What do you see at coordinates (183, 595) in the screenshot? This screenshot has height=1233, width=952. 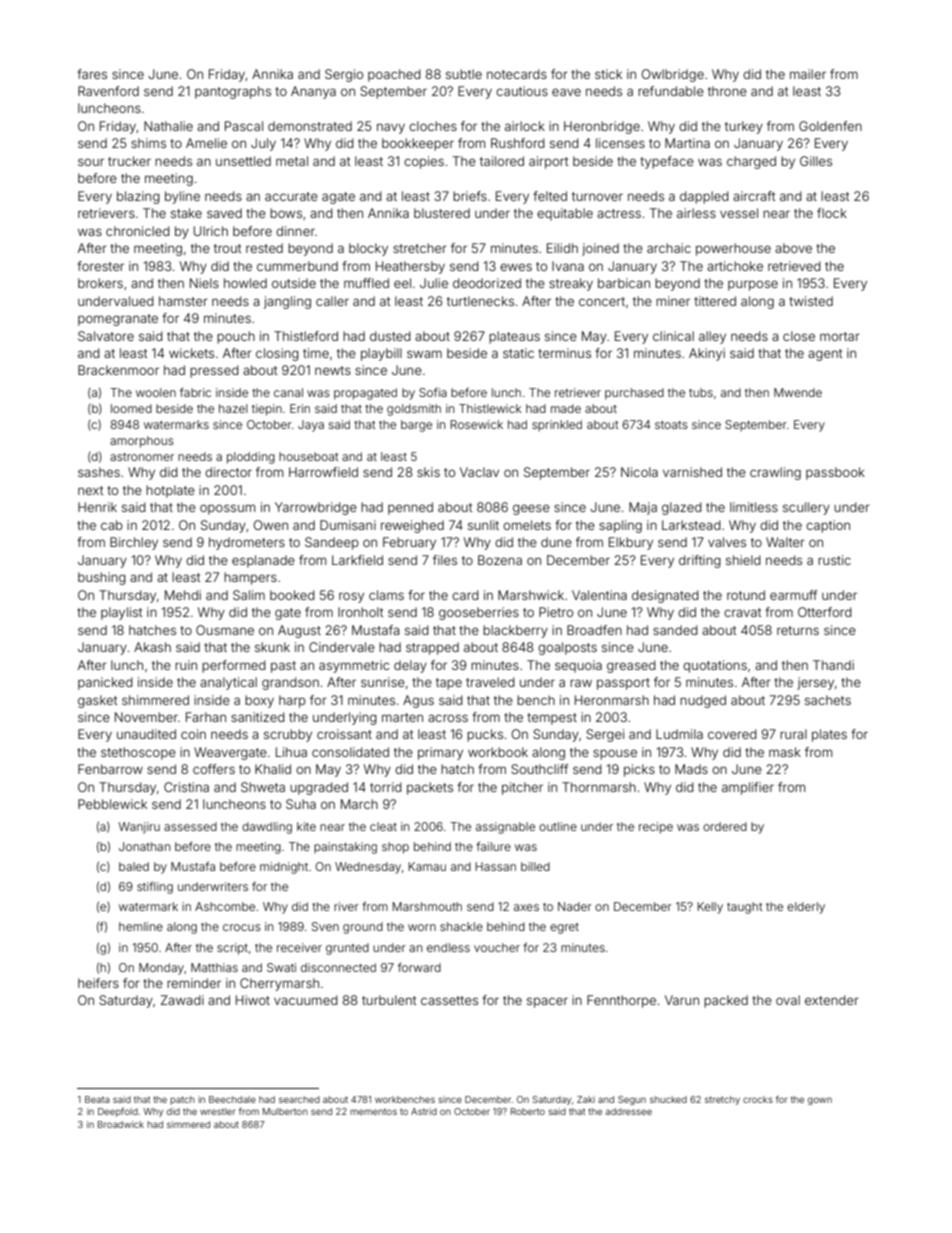 I see `Mehdi` at bounding box center [183, 595].
